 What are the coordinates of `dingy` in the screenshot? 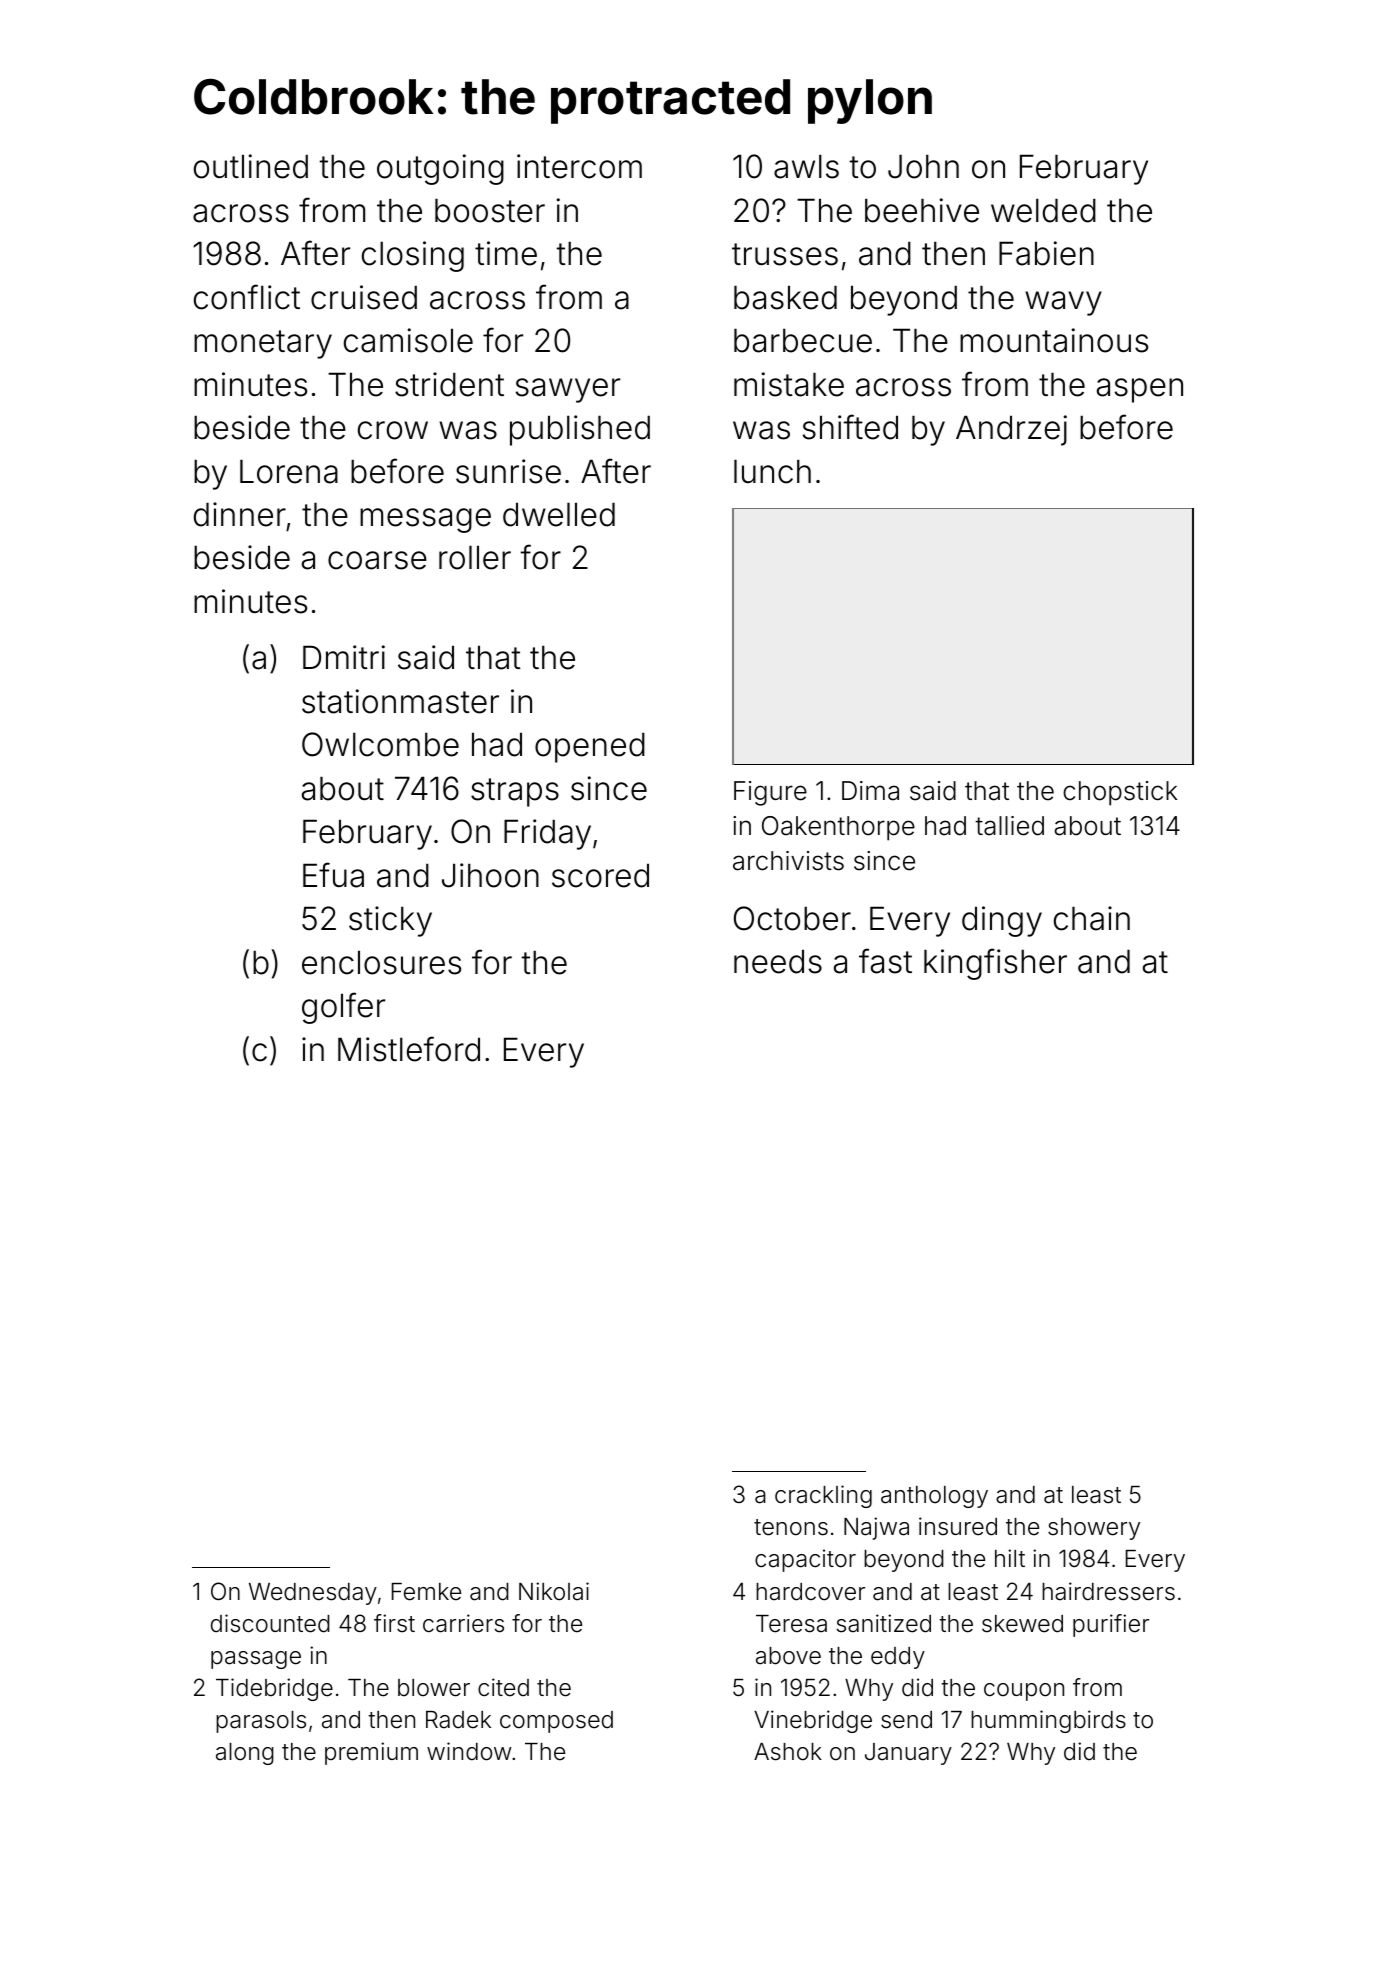 It's located at (1002, 921).
